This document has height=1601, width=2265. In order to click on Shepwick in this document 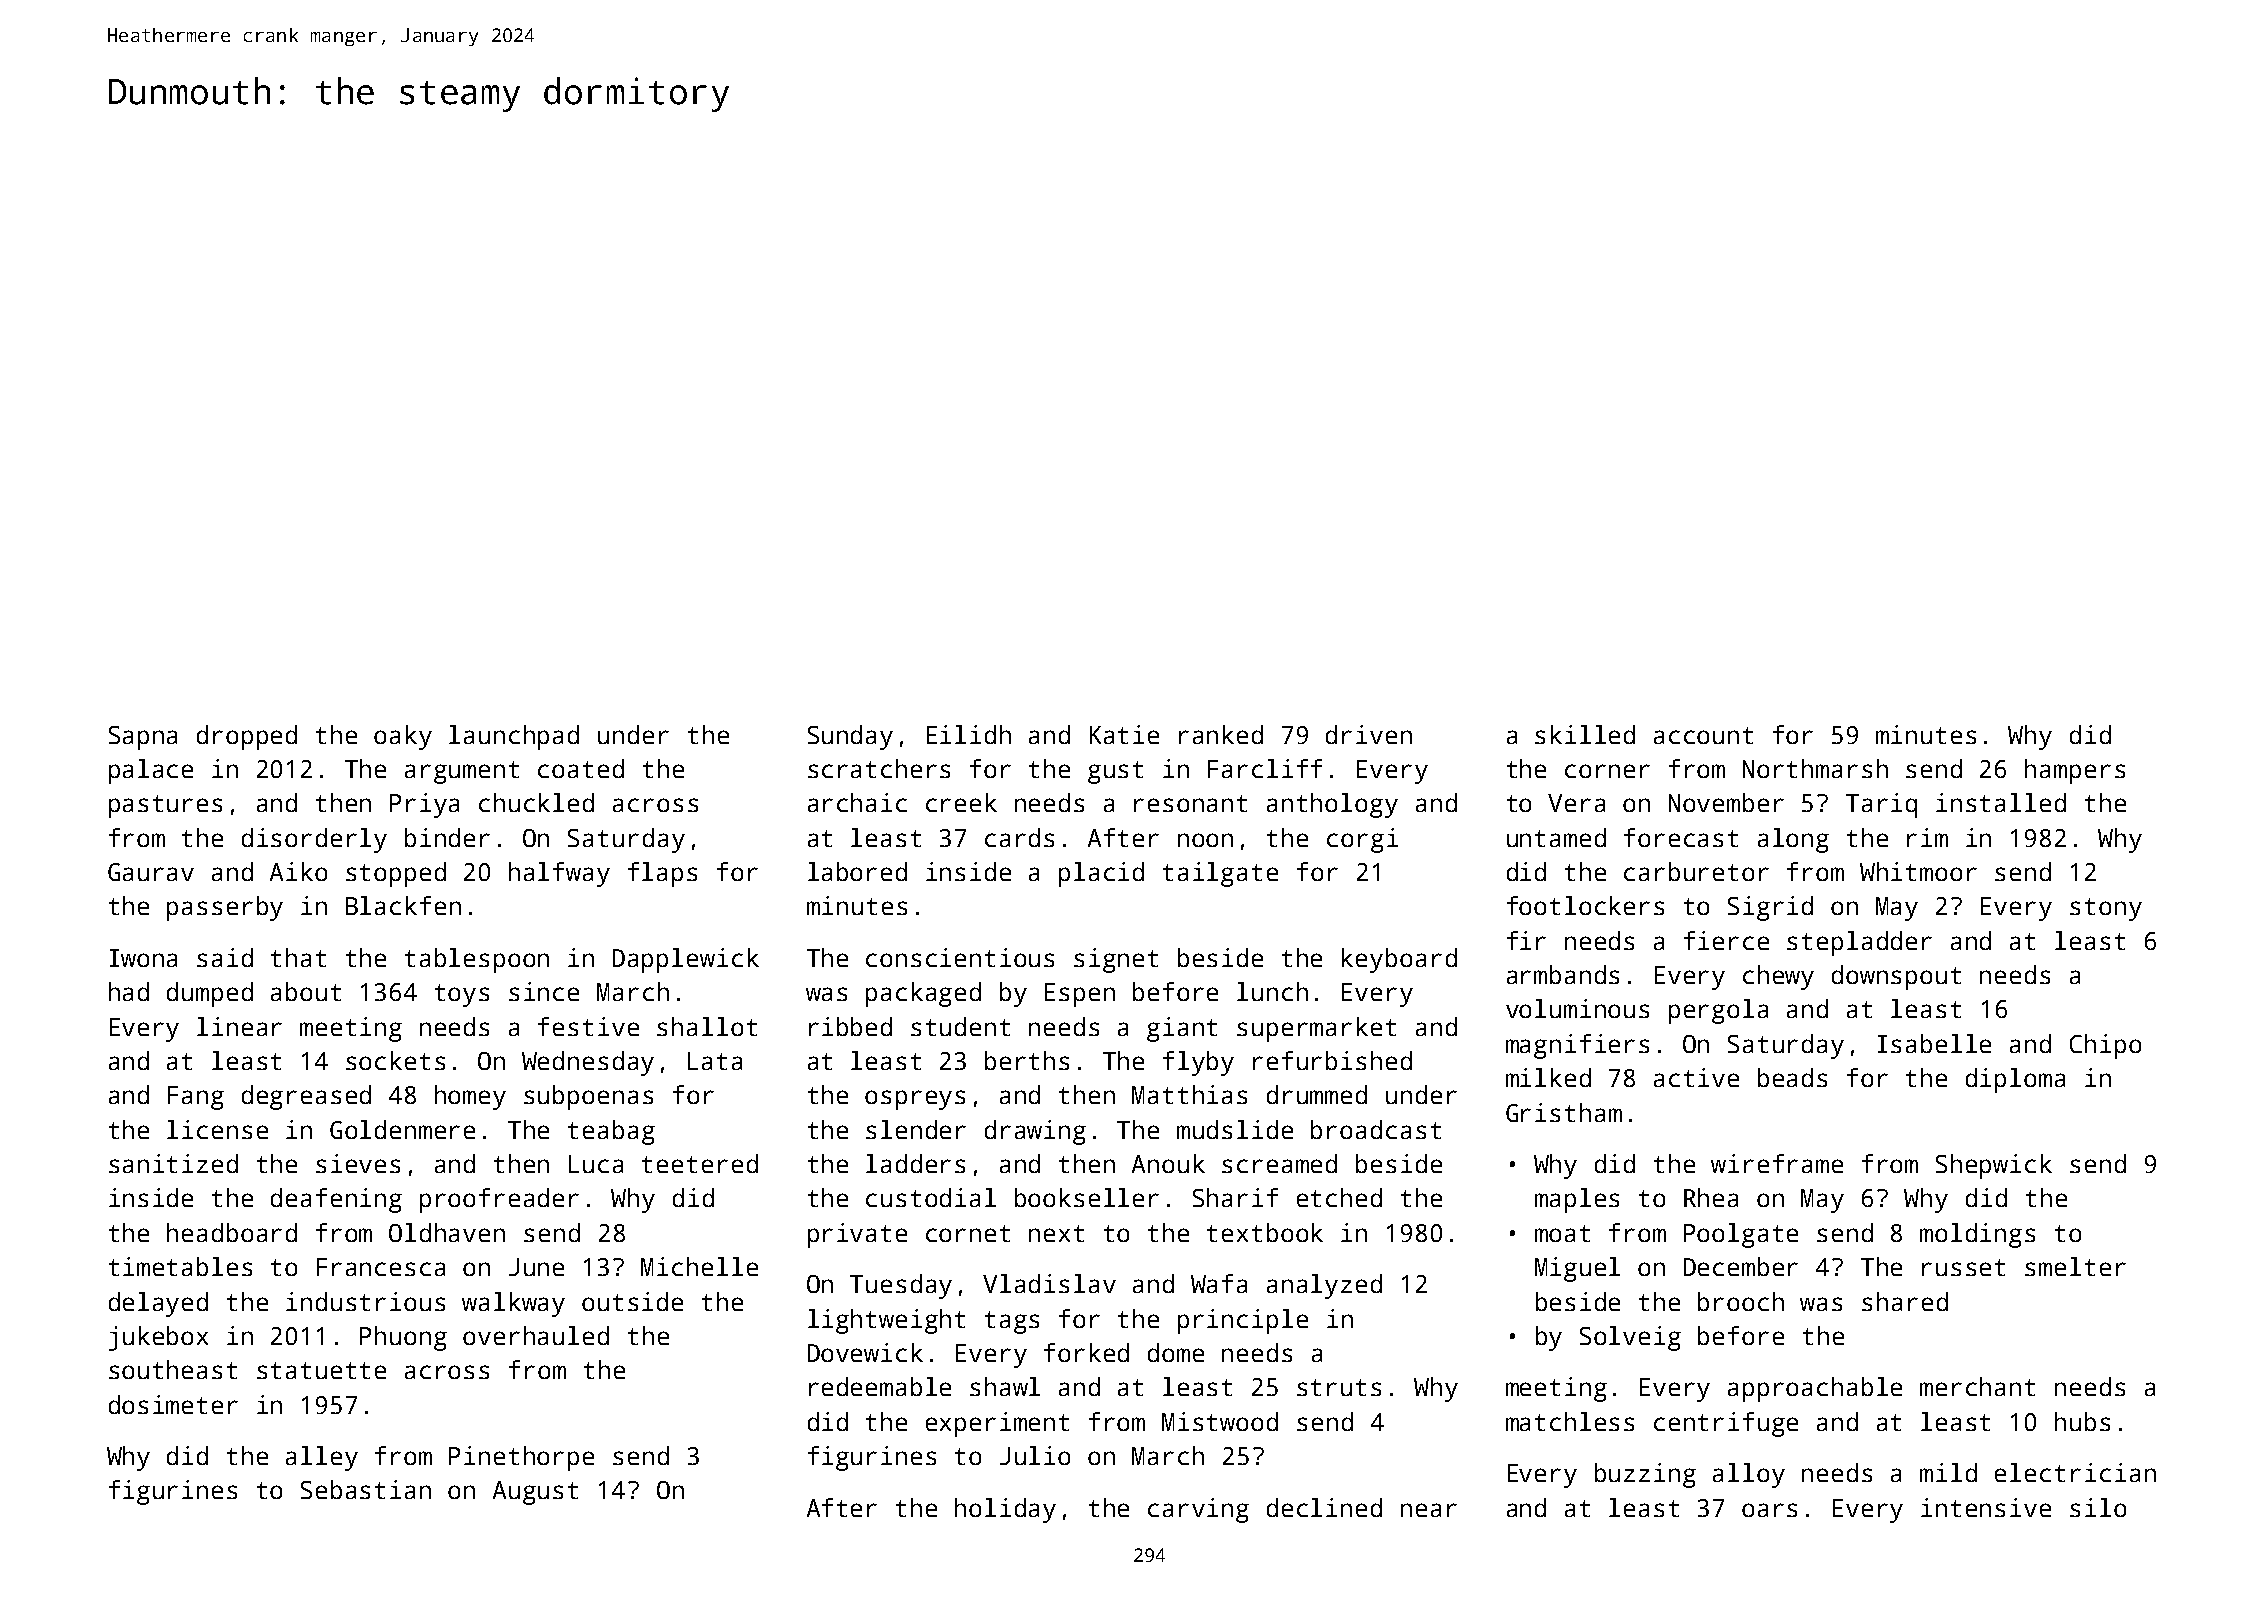, I will do `click(1994, 1166)`.
